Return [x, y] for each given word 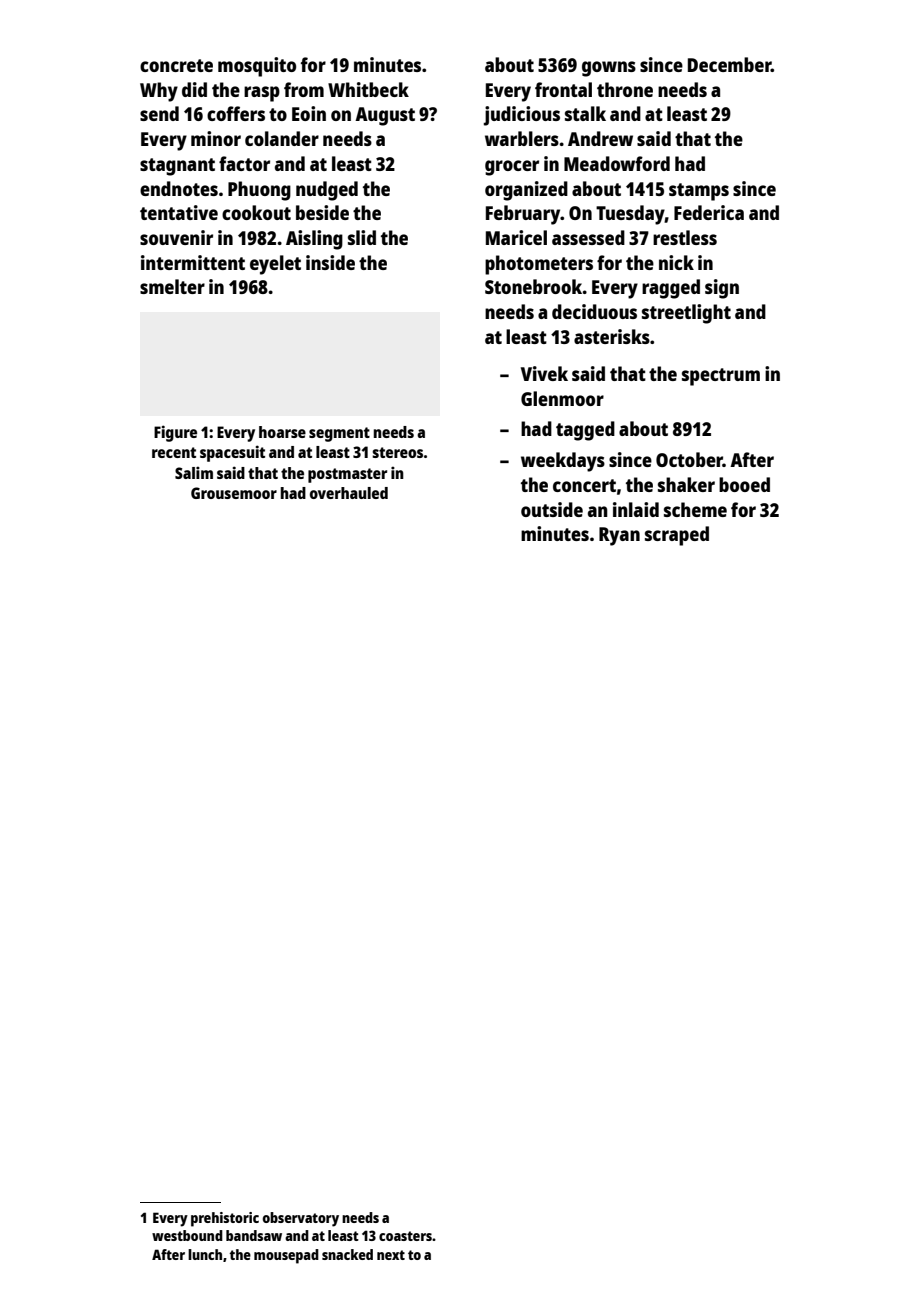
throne [625, 89]
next [391, 1255]
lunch [205, 1254]
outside [552, 509]
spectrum [721, 377]
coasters [405, 1236]
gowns [609, 69]
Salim [194, 472]
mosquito [257, 67]
